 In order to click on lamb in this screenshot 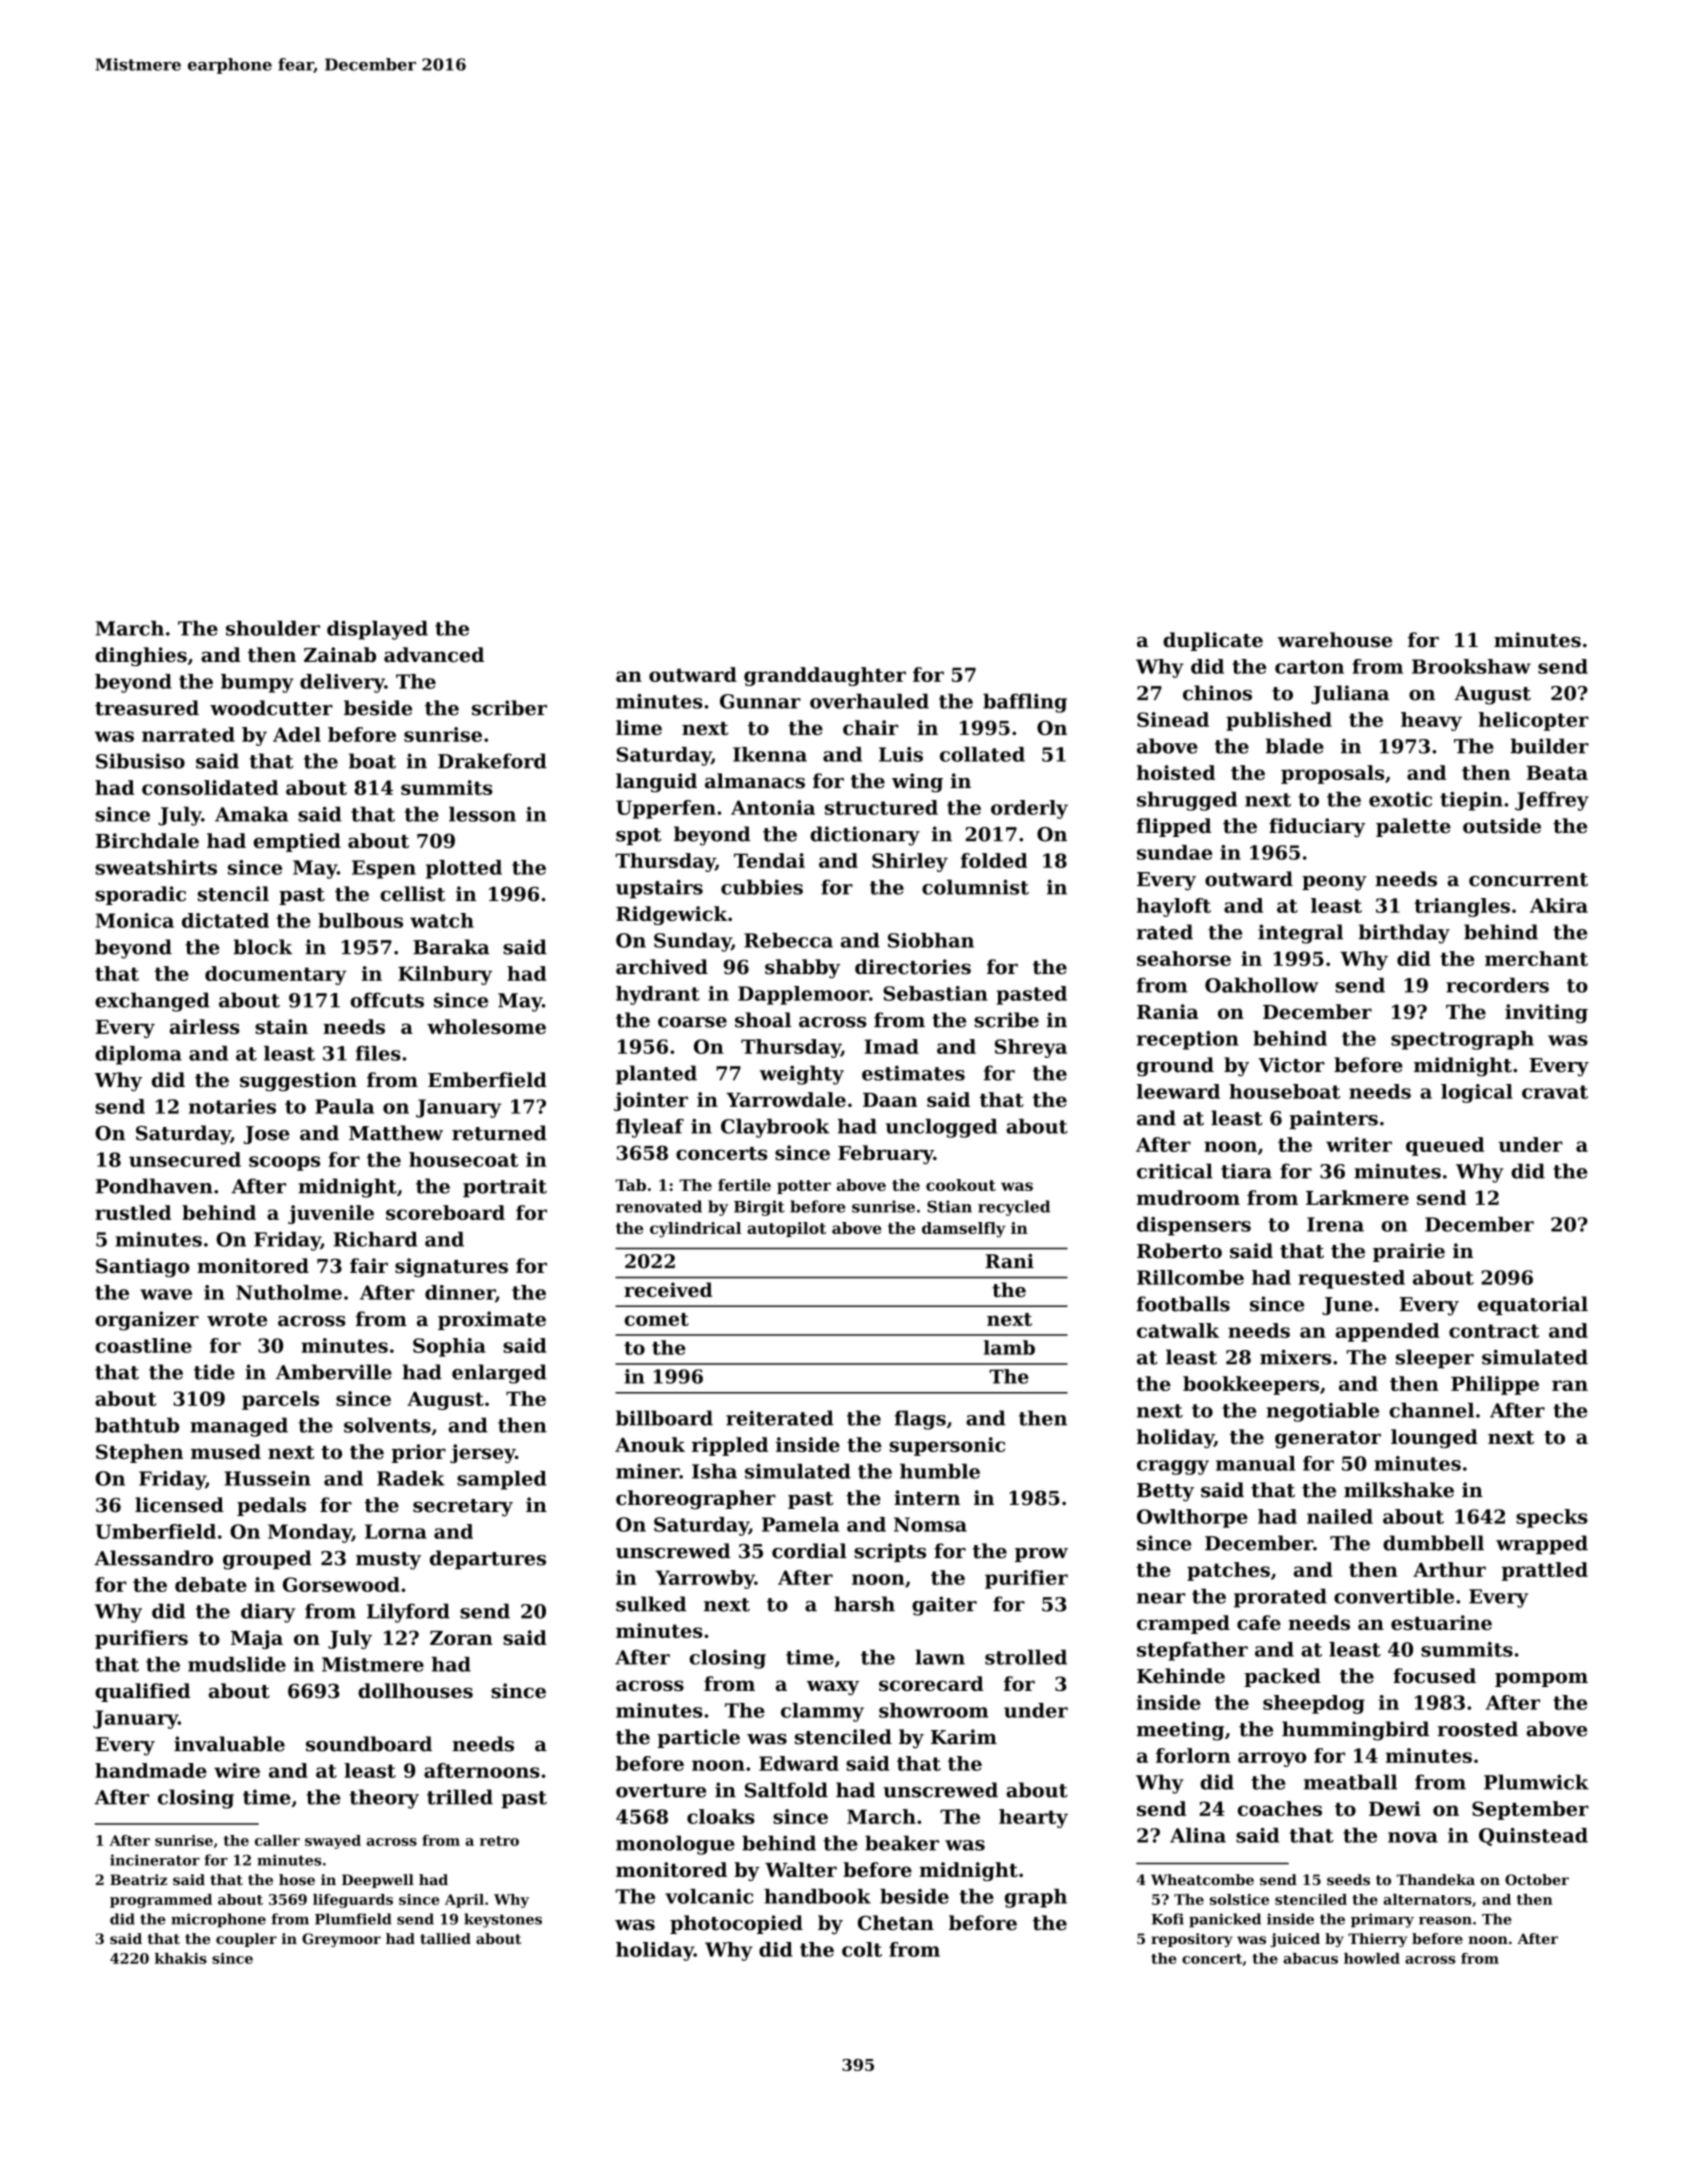, I will do `click(1009, 1347)`.
